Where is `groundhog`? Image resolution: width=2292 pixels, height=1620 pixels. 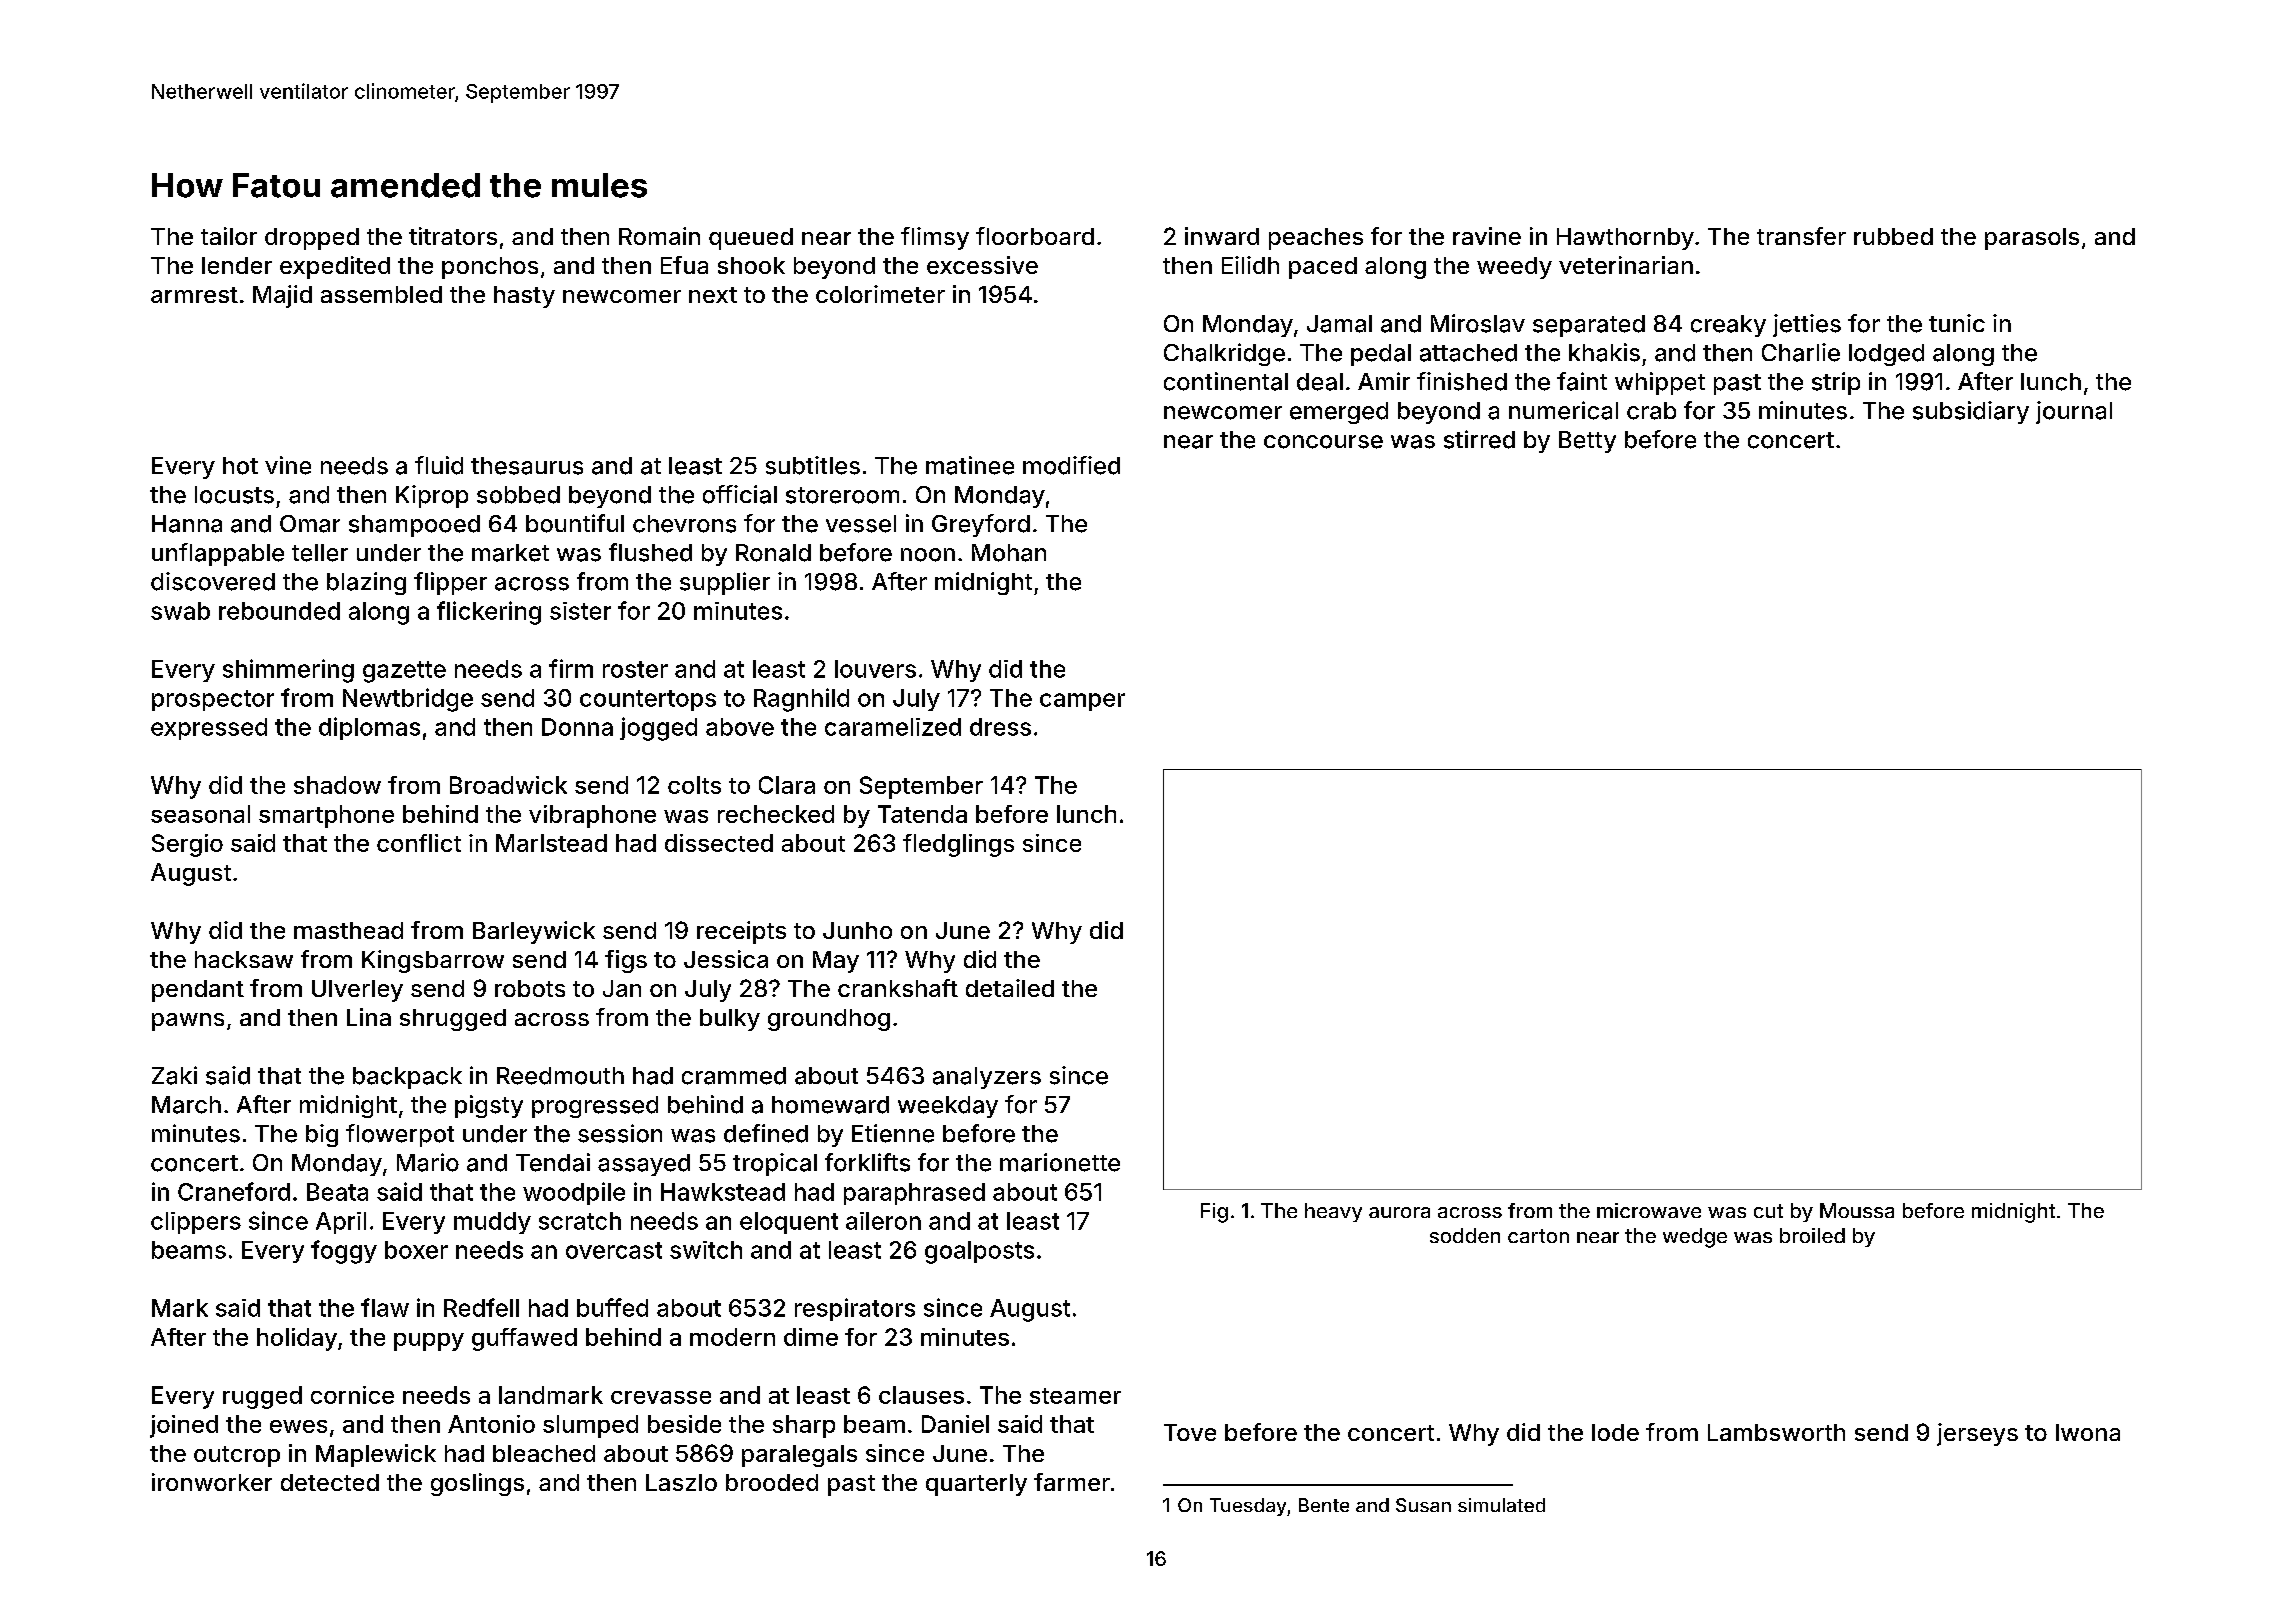
groundhog is located at coordinates (829, 1020).
